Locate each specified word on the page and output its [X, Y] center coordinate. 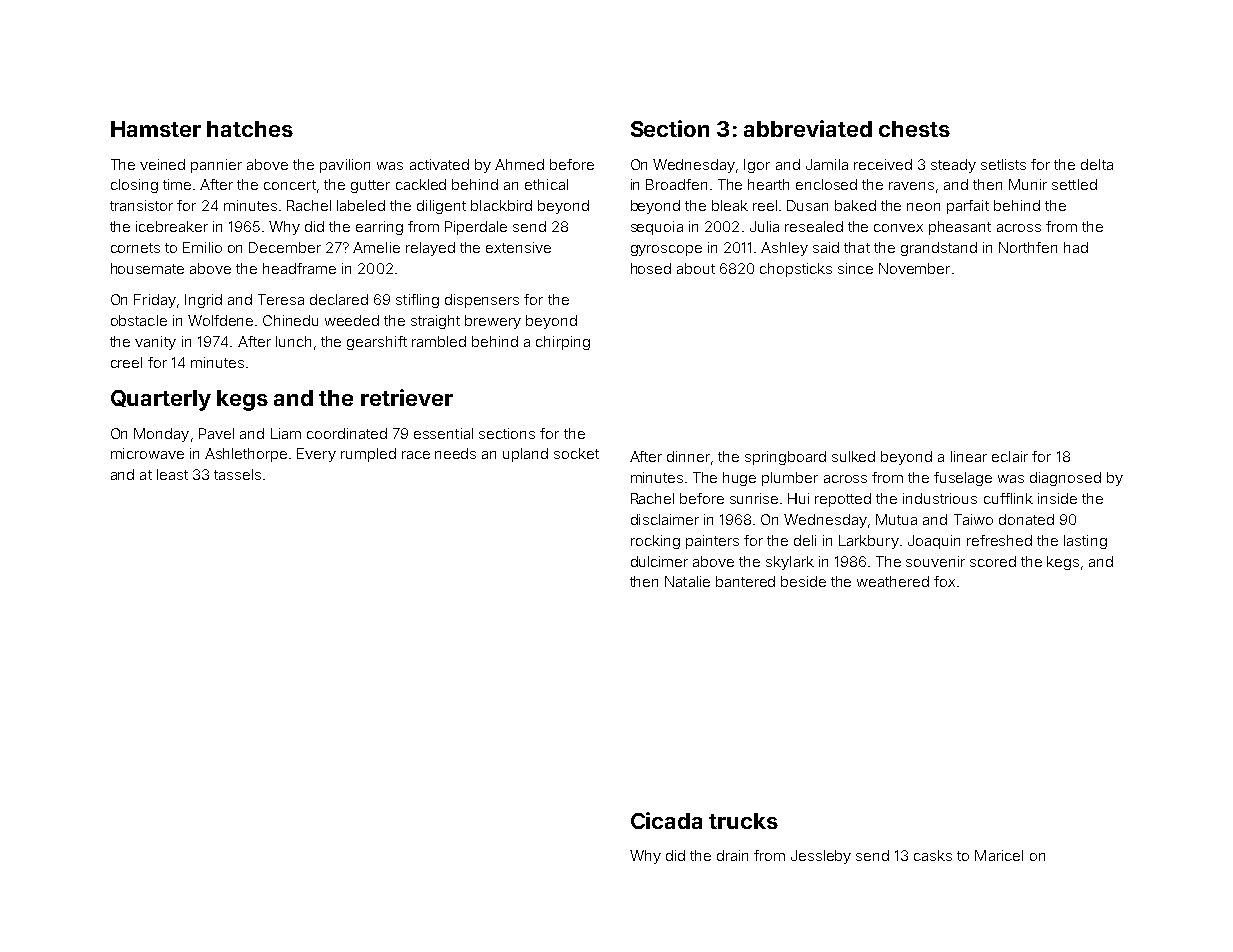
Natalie [687, 581]
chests [914, 129]
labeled [361, 205]
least [172, 474]
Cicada [666, 820]
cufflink [1008, 498]
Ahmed [519, 164]
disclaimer [665, 519]
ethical [546, 184]
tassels [237, 474]
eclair [1010, 456]
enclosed [826, 184]
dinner [688, 456]
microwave [147, 453]
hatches [250, 129]
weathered [893, 581]
